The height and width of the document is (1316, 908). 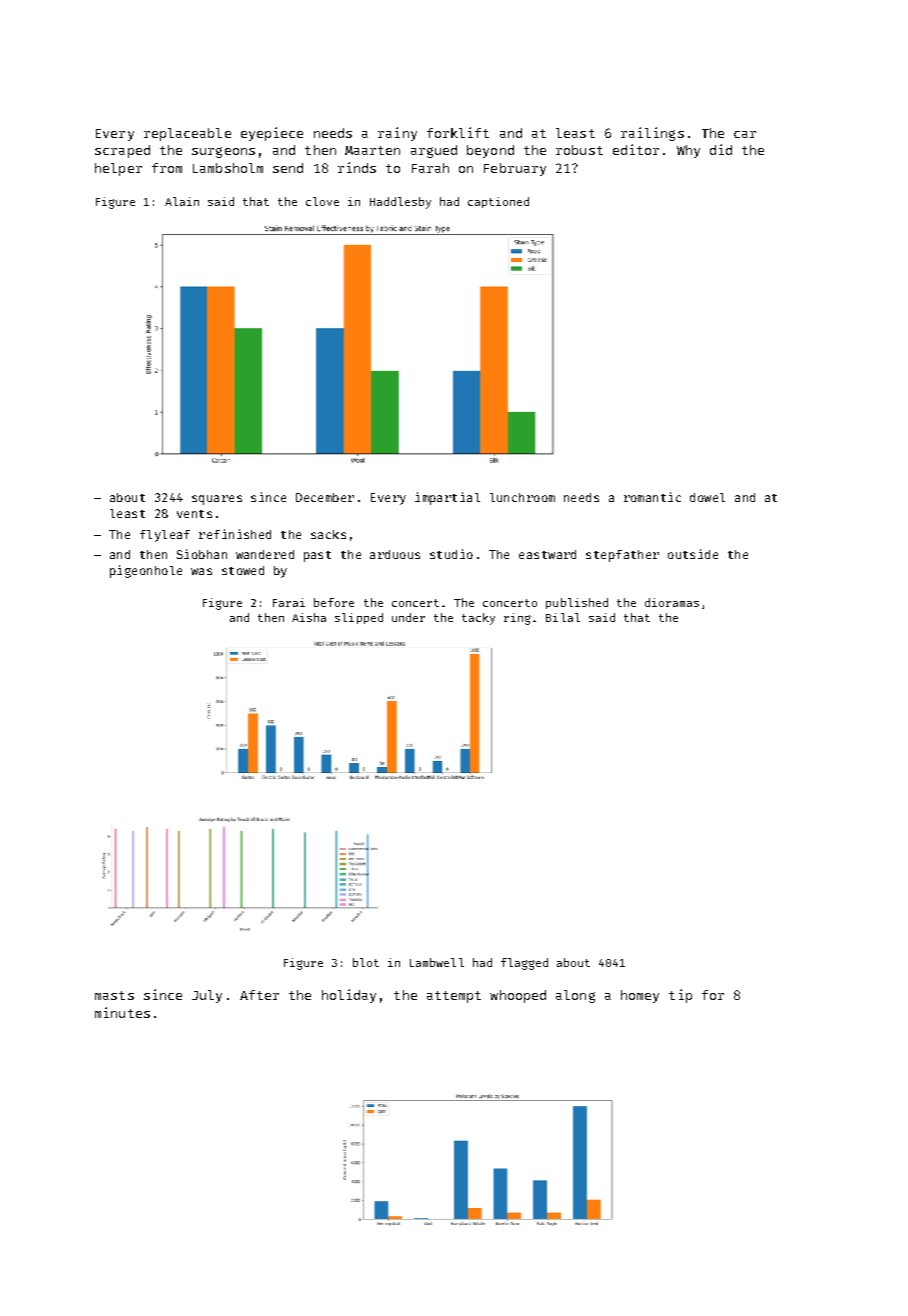 What do you see at coordinates (577, 603) in the document?
I see `published` at bounding box center [577, 603].
